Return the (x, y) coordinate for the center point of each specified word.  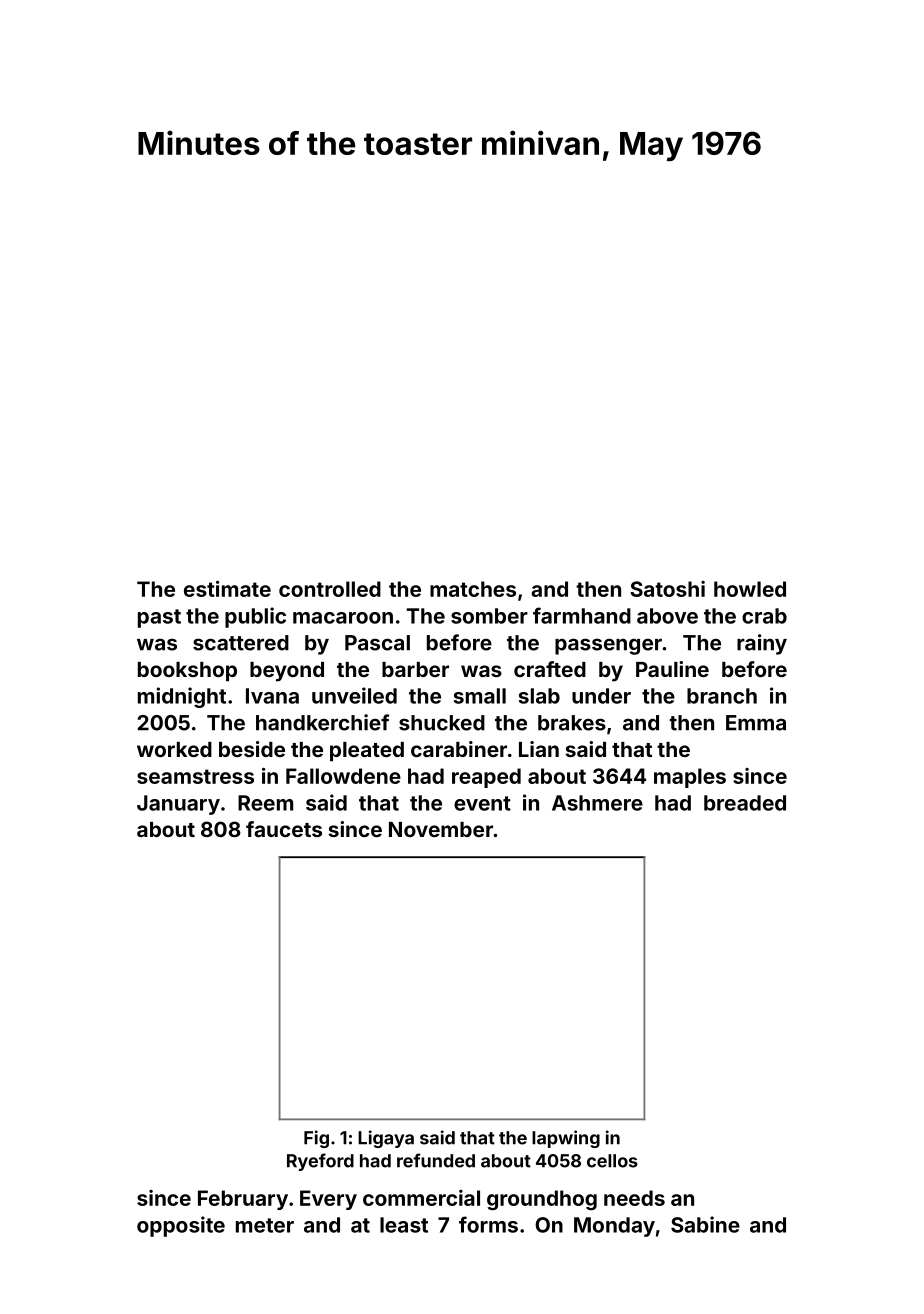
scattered (241, 643)
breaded (745, 803)
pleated (367, 752)
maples (690, 778)
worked (174, 749)
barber (415, 669)
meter (265, 1225)
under (601, 696)
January (178, 805)
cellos (612, 1161)
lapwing (566, 1139)
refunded (436, 1160)
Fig (316, 1139)
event (482, 803)
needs (634, 1198)
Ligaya (386, 1139)
